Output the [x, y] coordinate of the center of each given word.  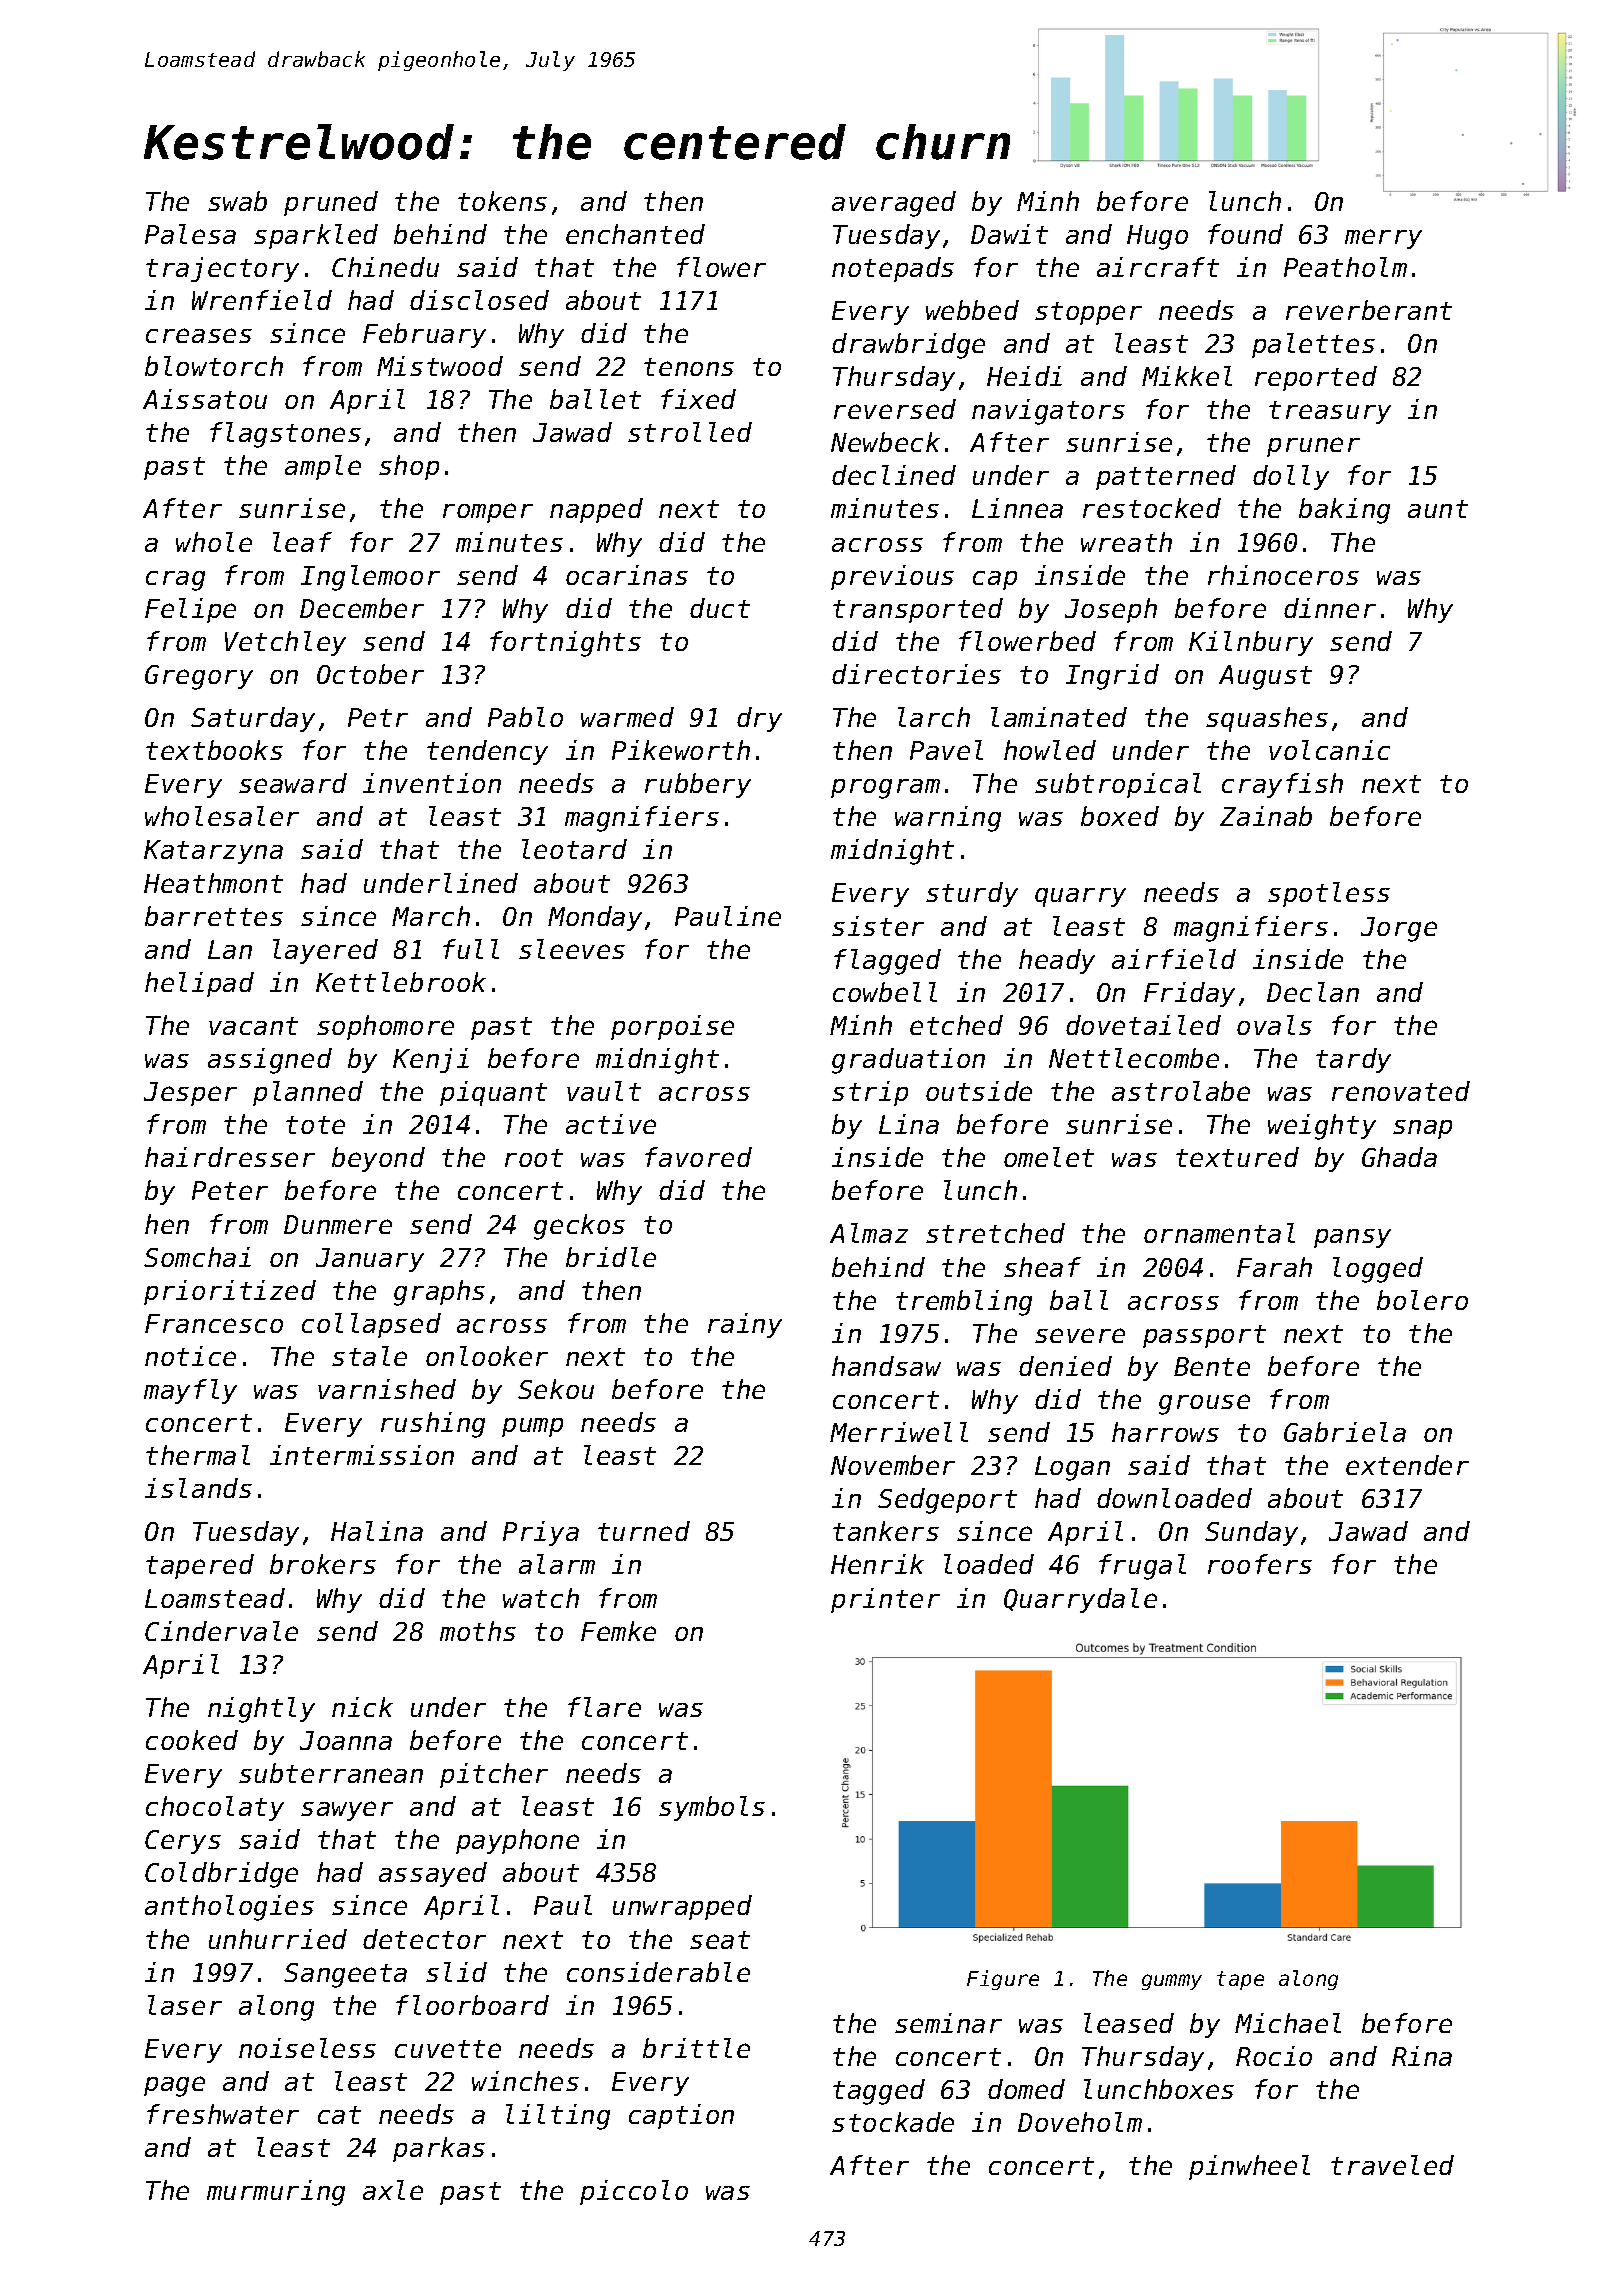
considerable [658, 1972]
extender [1407, 1465]
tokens [502, 201]
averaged [894, 204]
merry [1383, 239]
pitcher [494, 1775]
